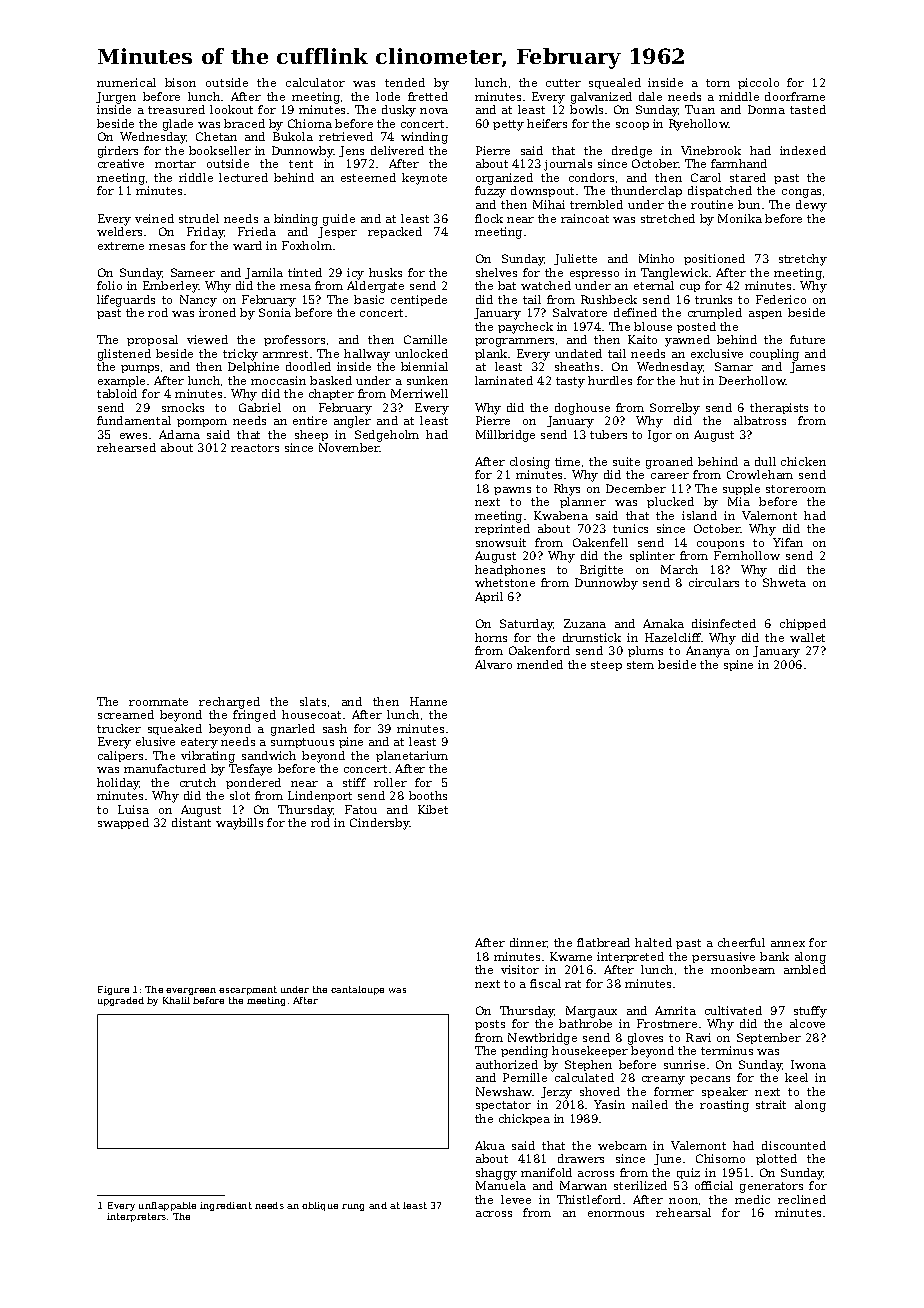 The width and height of the page is (924, 1308). I want to click on bison, so click(180, 82).
